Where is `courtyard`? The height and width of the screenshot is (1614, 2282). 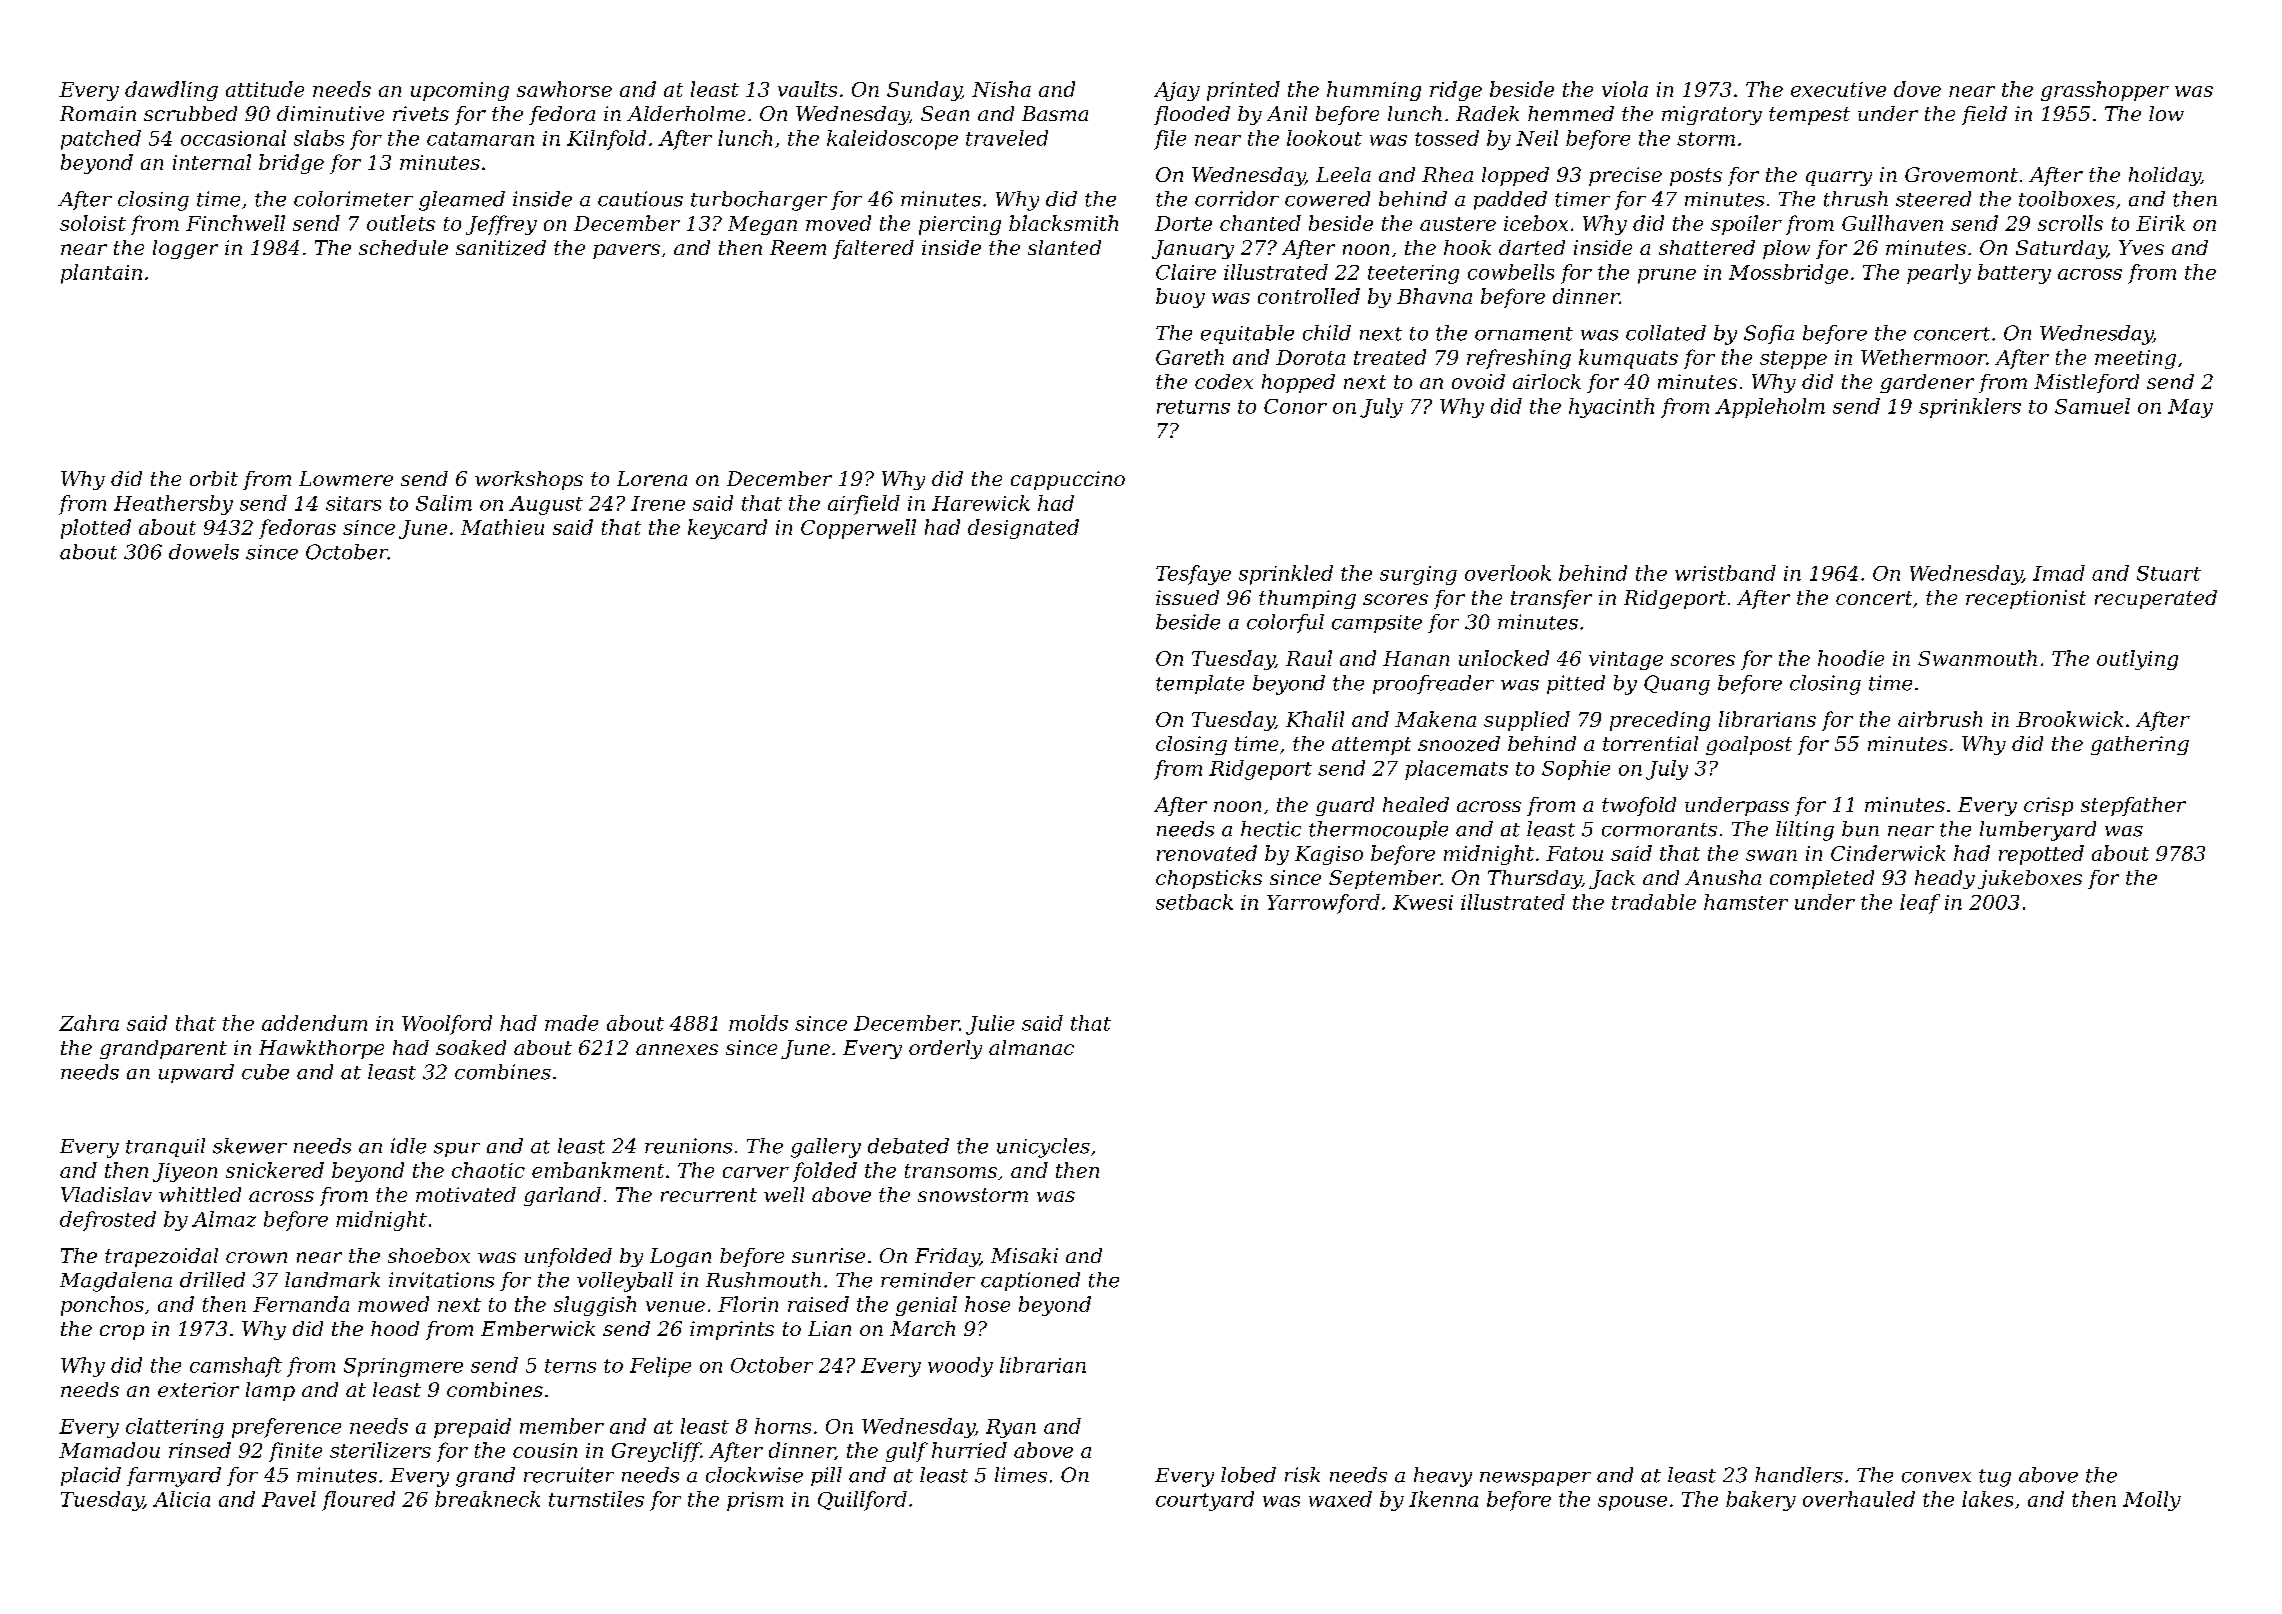
courtyard is located at coordinates (1205, 1501).
